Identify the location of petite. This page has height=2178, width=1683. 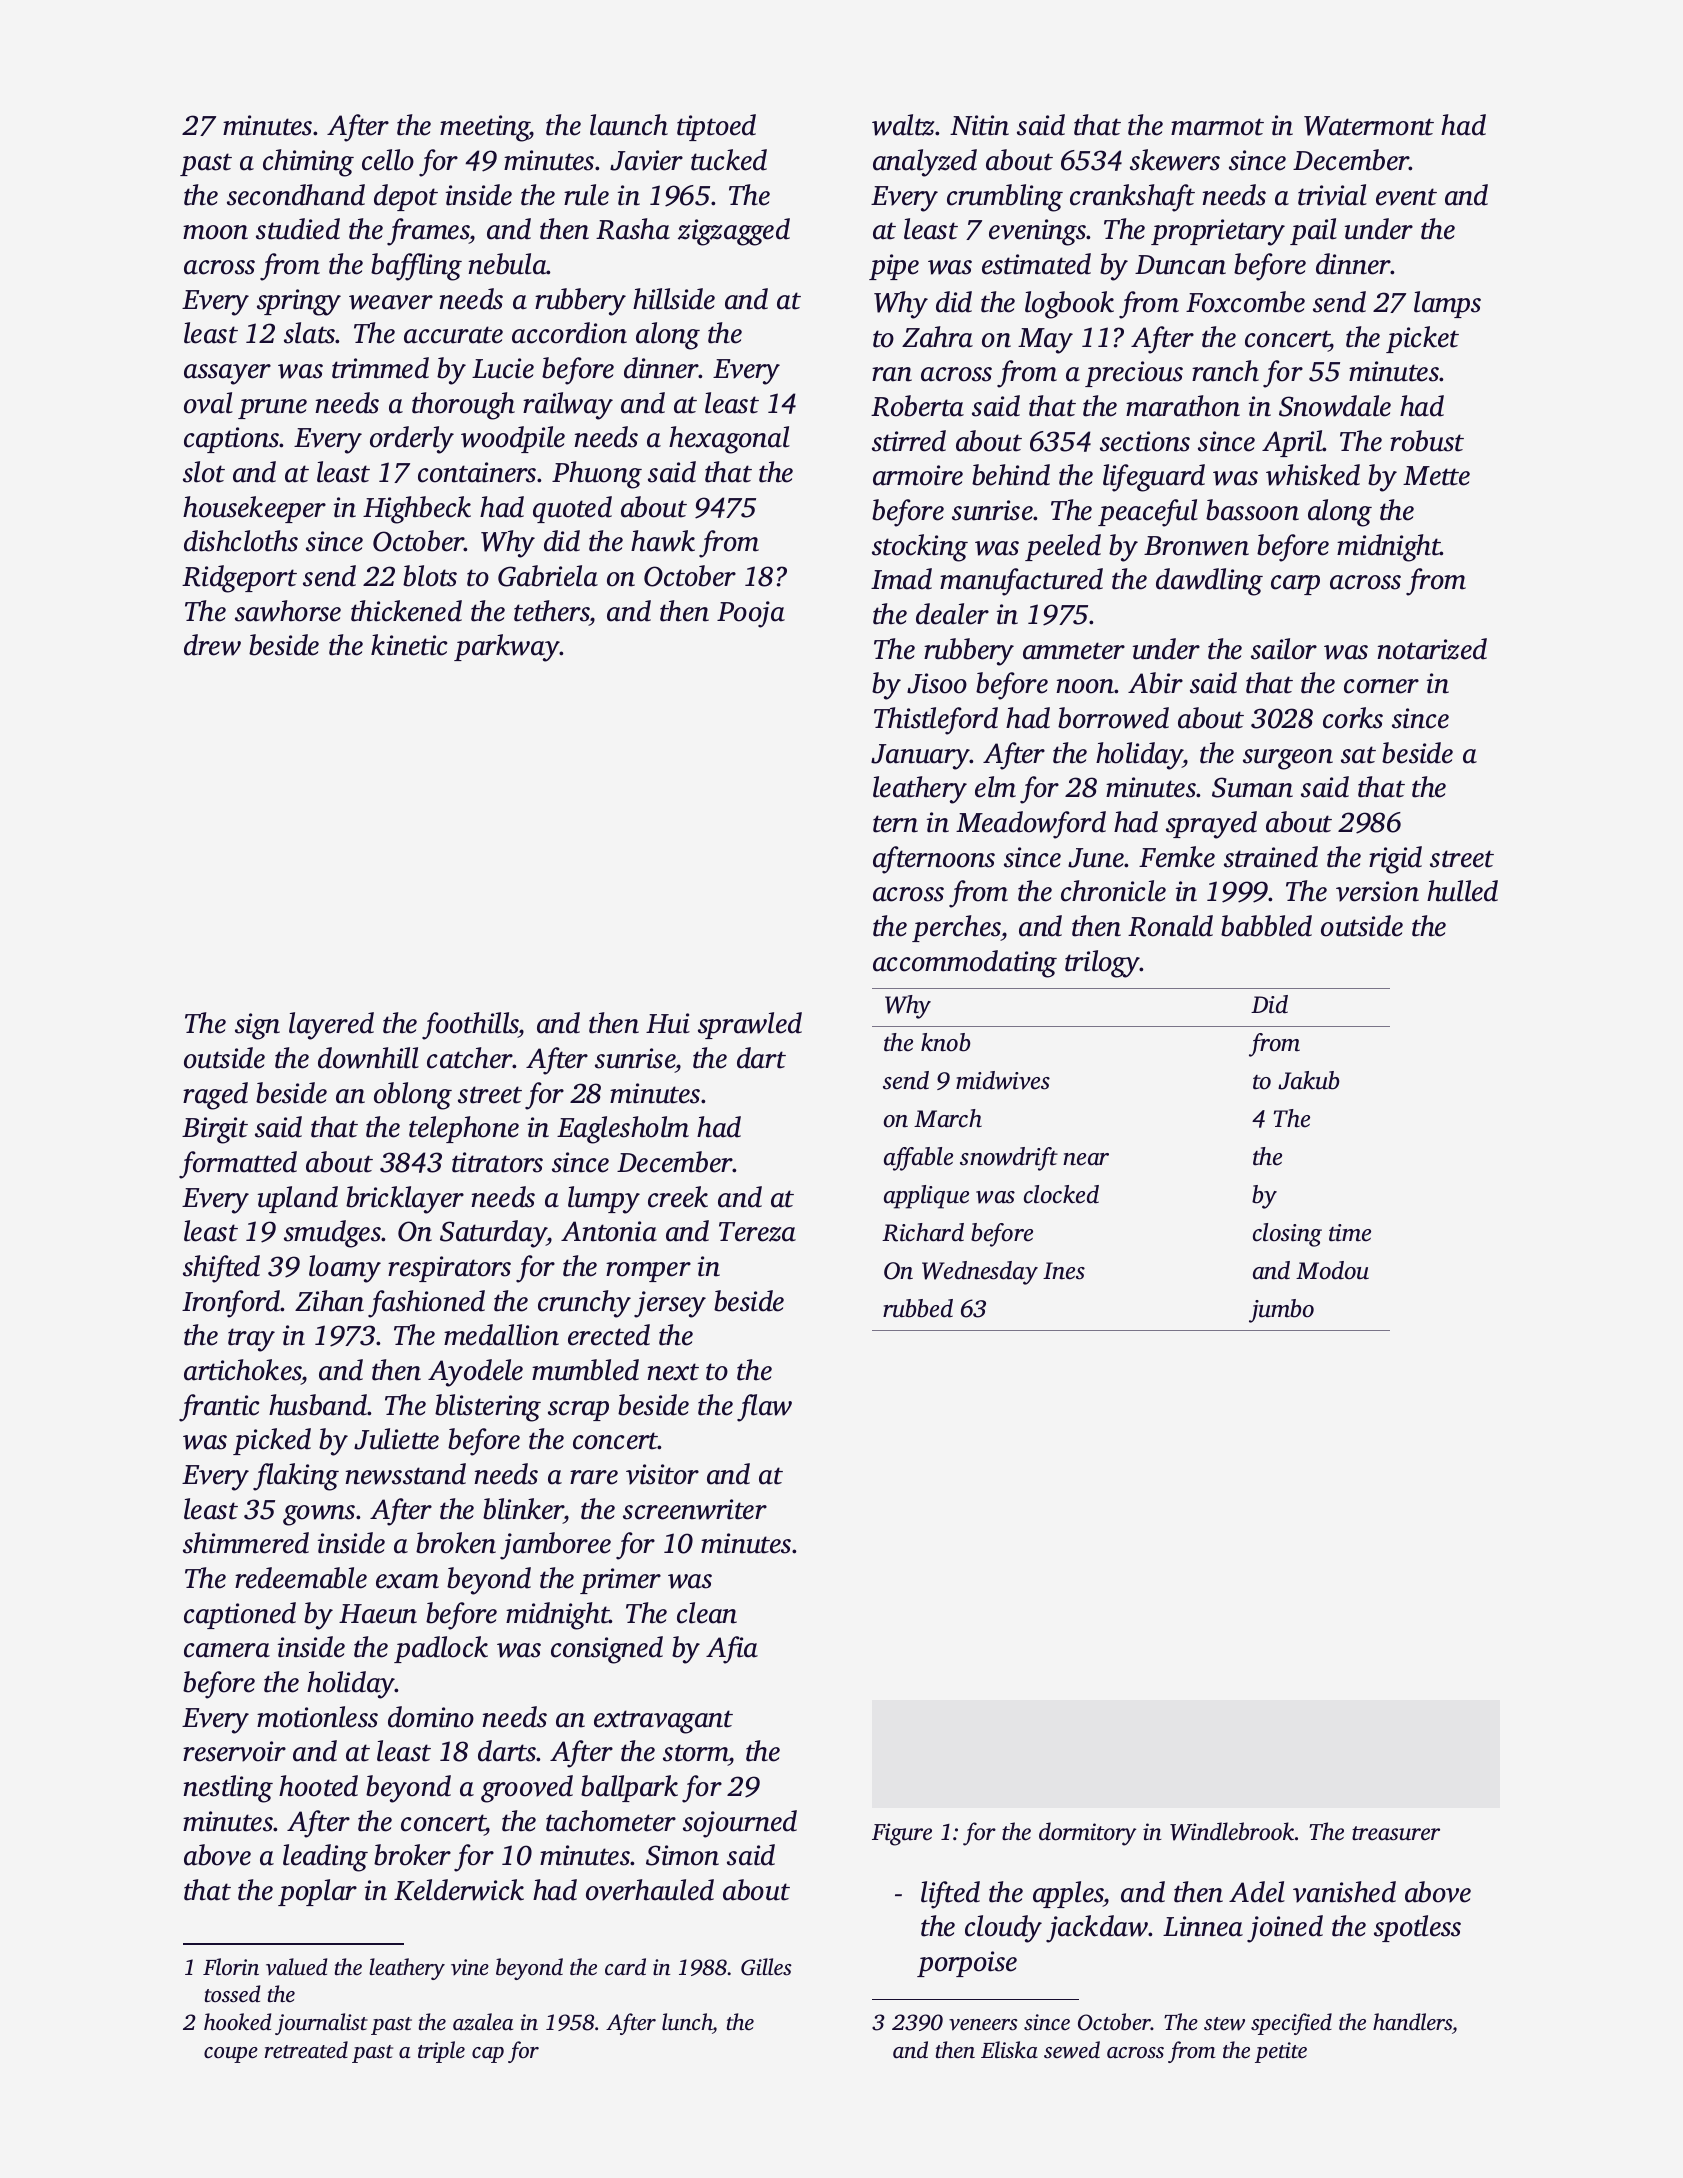
(1281, 2052).
